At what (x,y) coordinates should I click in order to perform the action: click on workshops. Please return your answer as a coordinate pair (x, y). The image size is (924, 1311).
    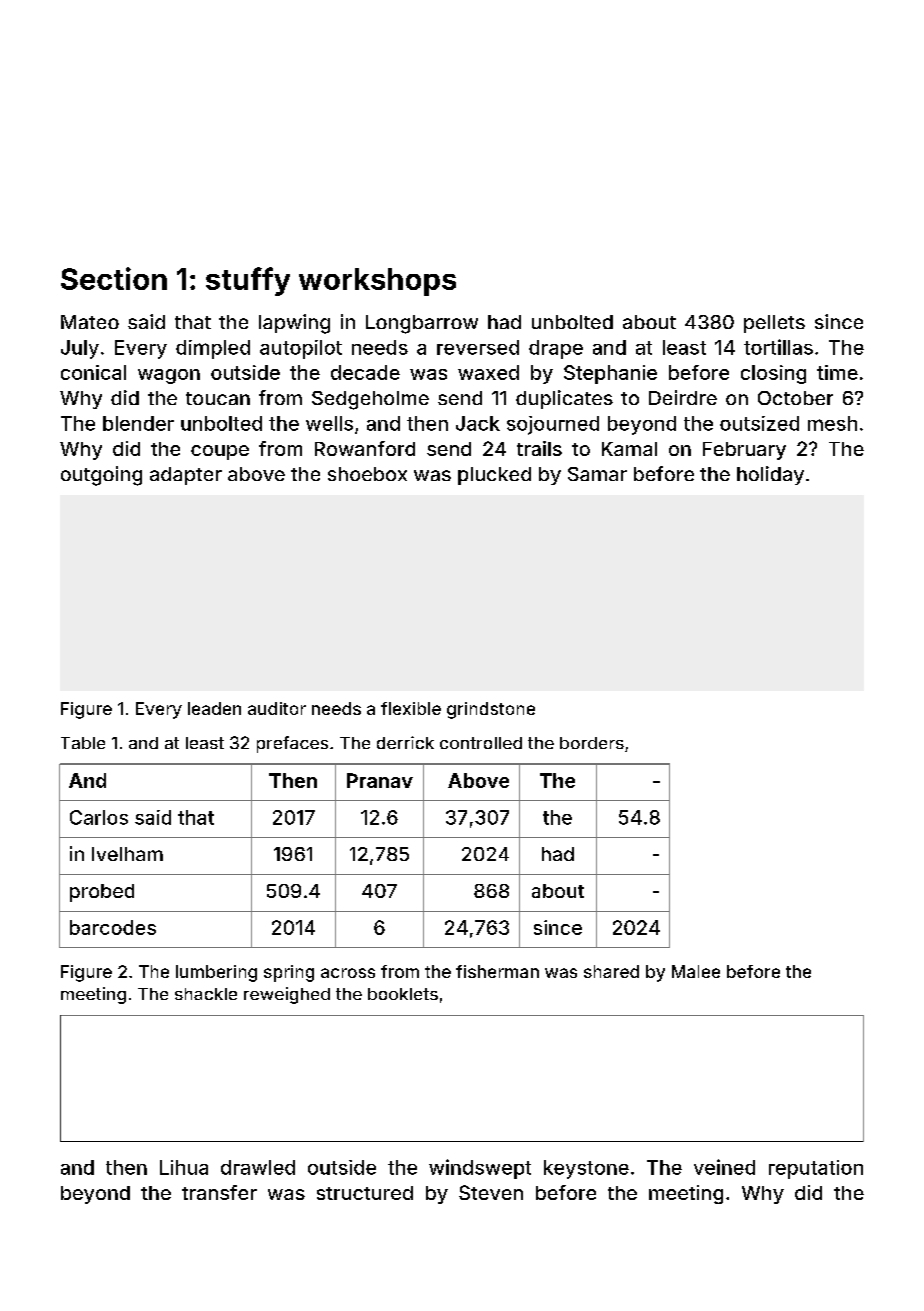
    Looking at the image, I should click on (377, 282).
